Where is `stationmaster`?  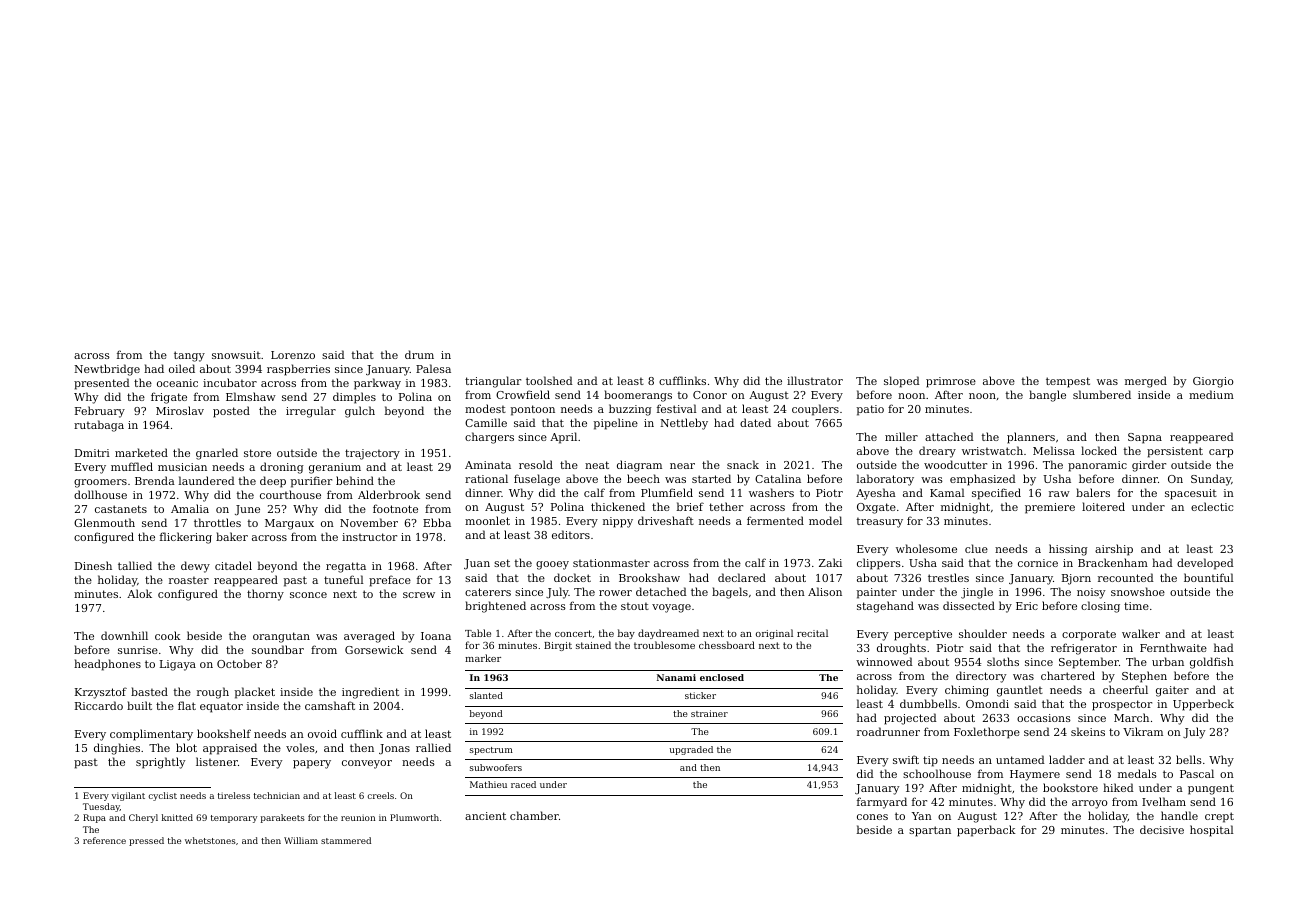 stationmaster is located at coordinates (611, 563).
